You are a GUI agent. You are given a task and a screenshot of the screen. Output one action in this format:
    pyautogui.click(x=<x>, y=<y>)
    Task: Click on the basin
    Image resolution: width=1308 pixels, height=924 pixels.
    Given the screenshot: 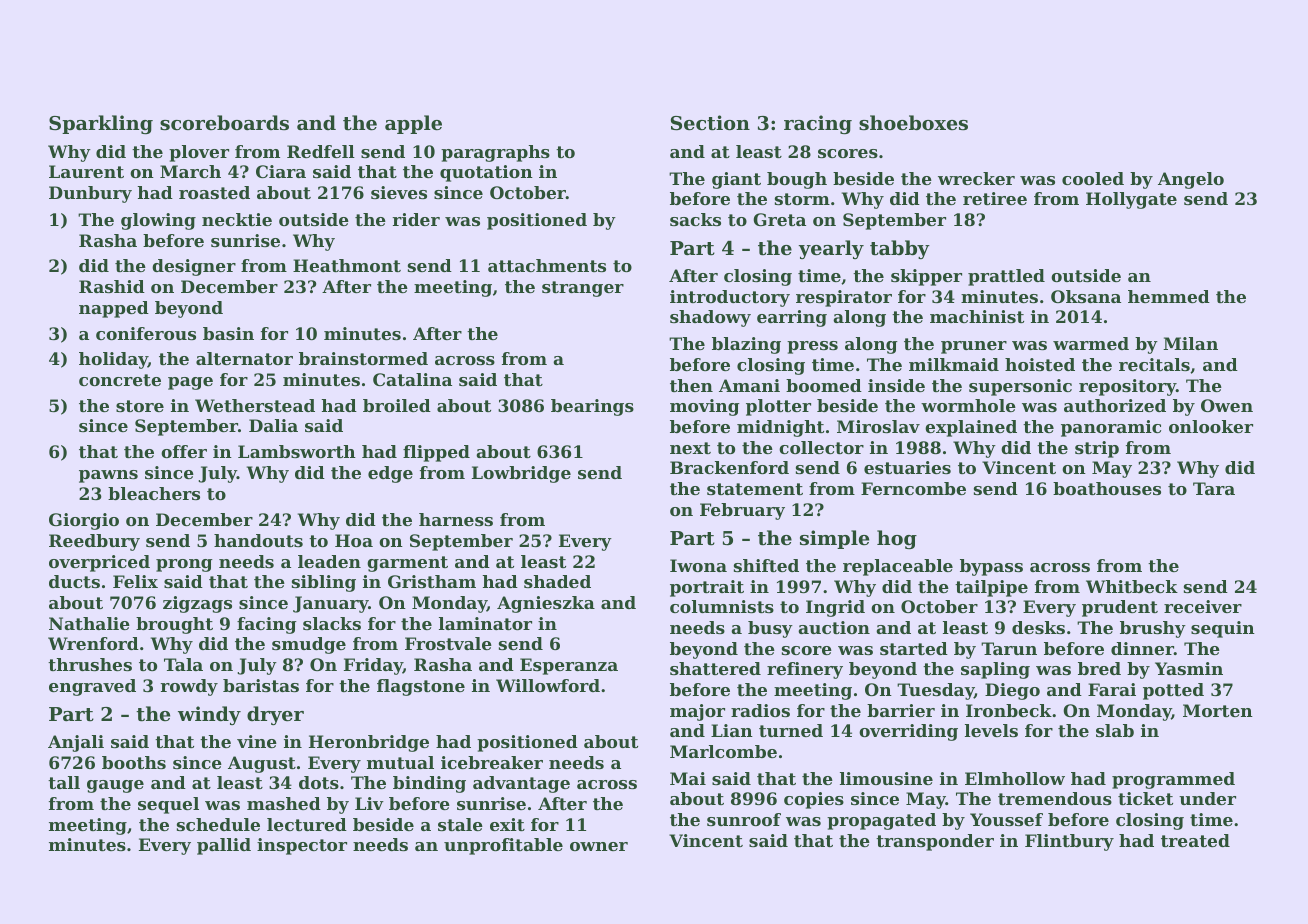 What is the action you would take?
    pyautogui.click(x=228, y=333)
